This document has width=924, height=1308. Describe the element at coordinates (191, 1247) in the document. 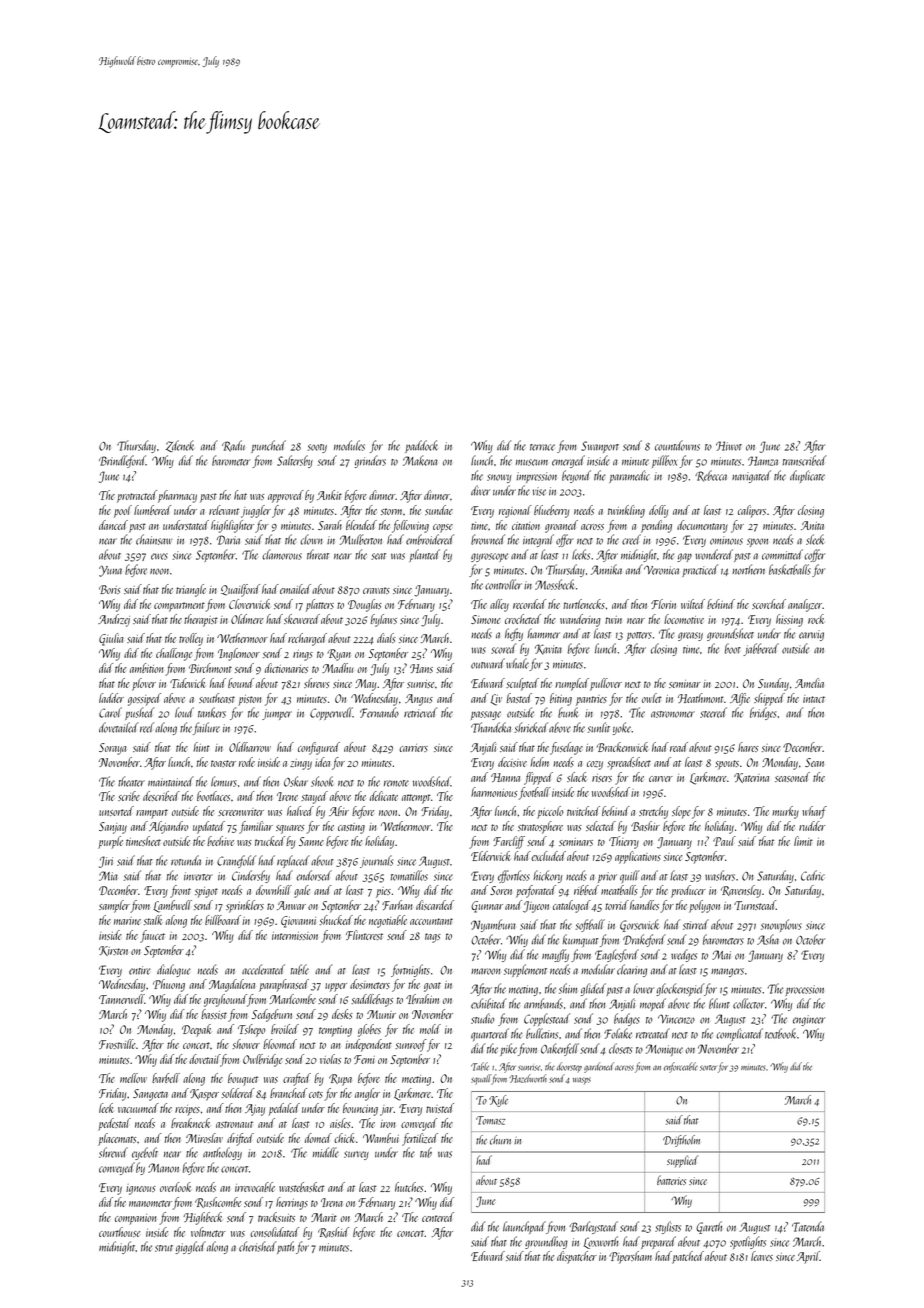

I see `giggled` at that location.
